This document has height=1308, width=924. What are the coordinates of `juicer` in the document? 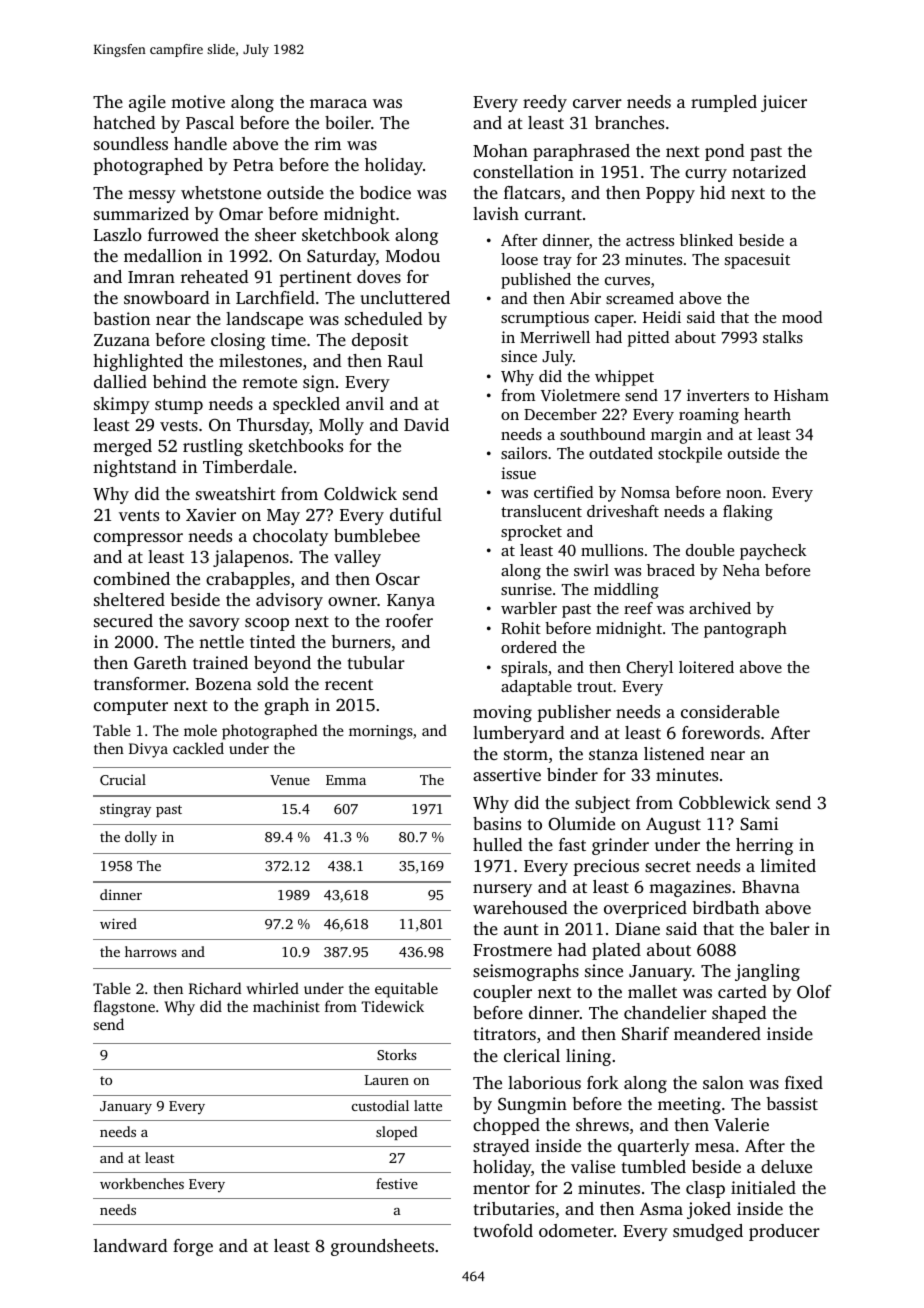 It's located at (784, 103).
